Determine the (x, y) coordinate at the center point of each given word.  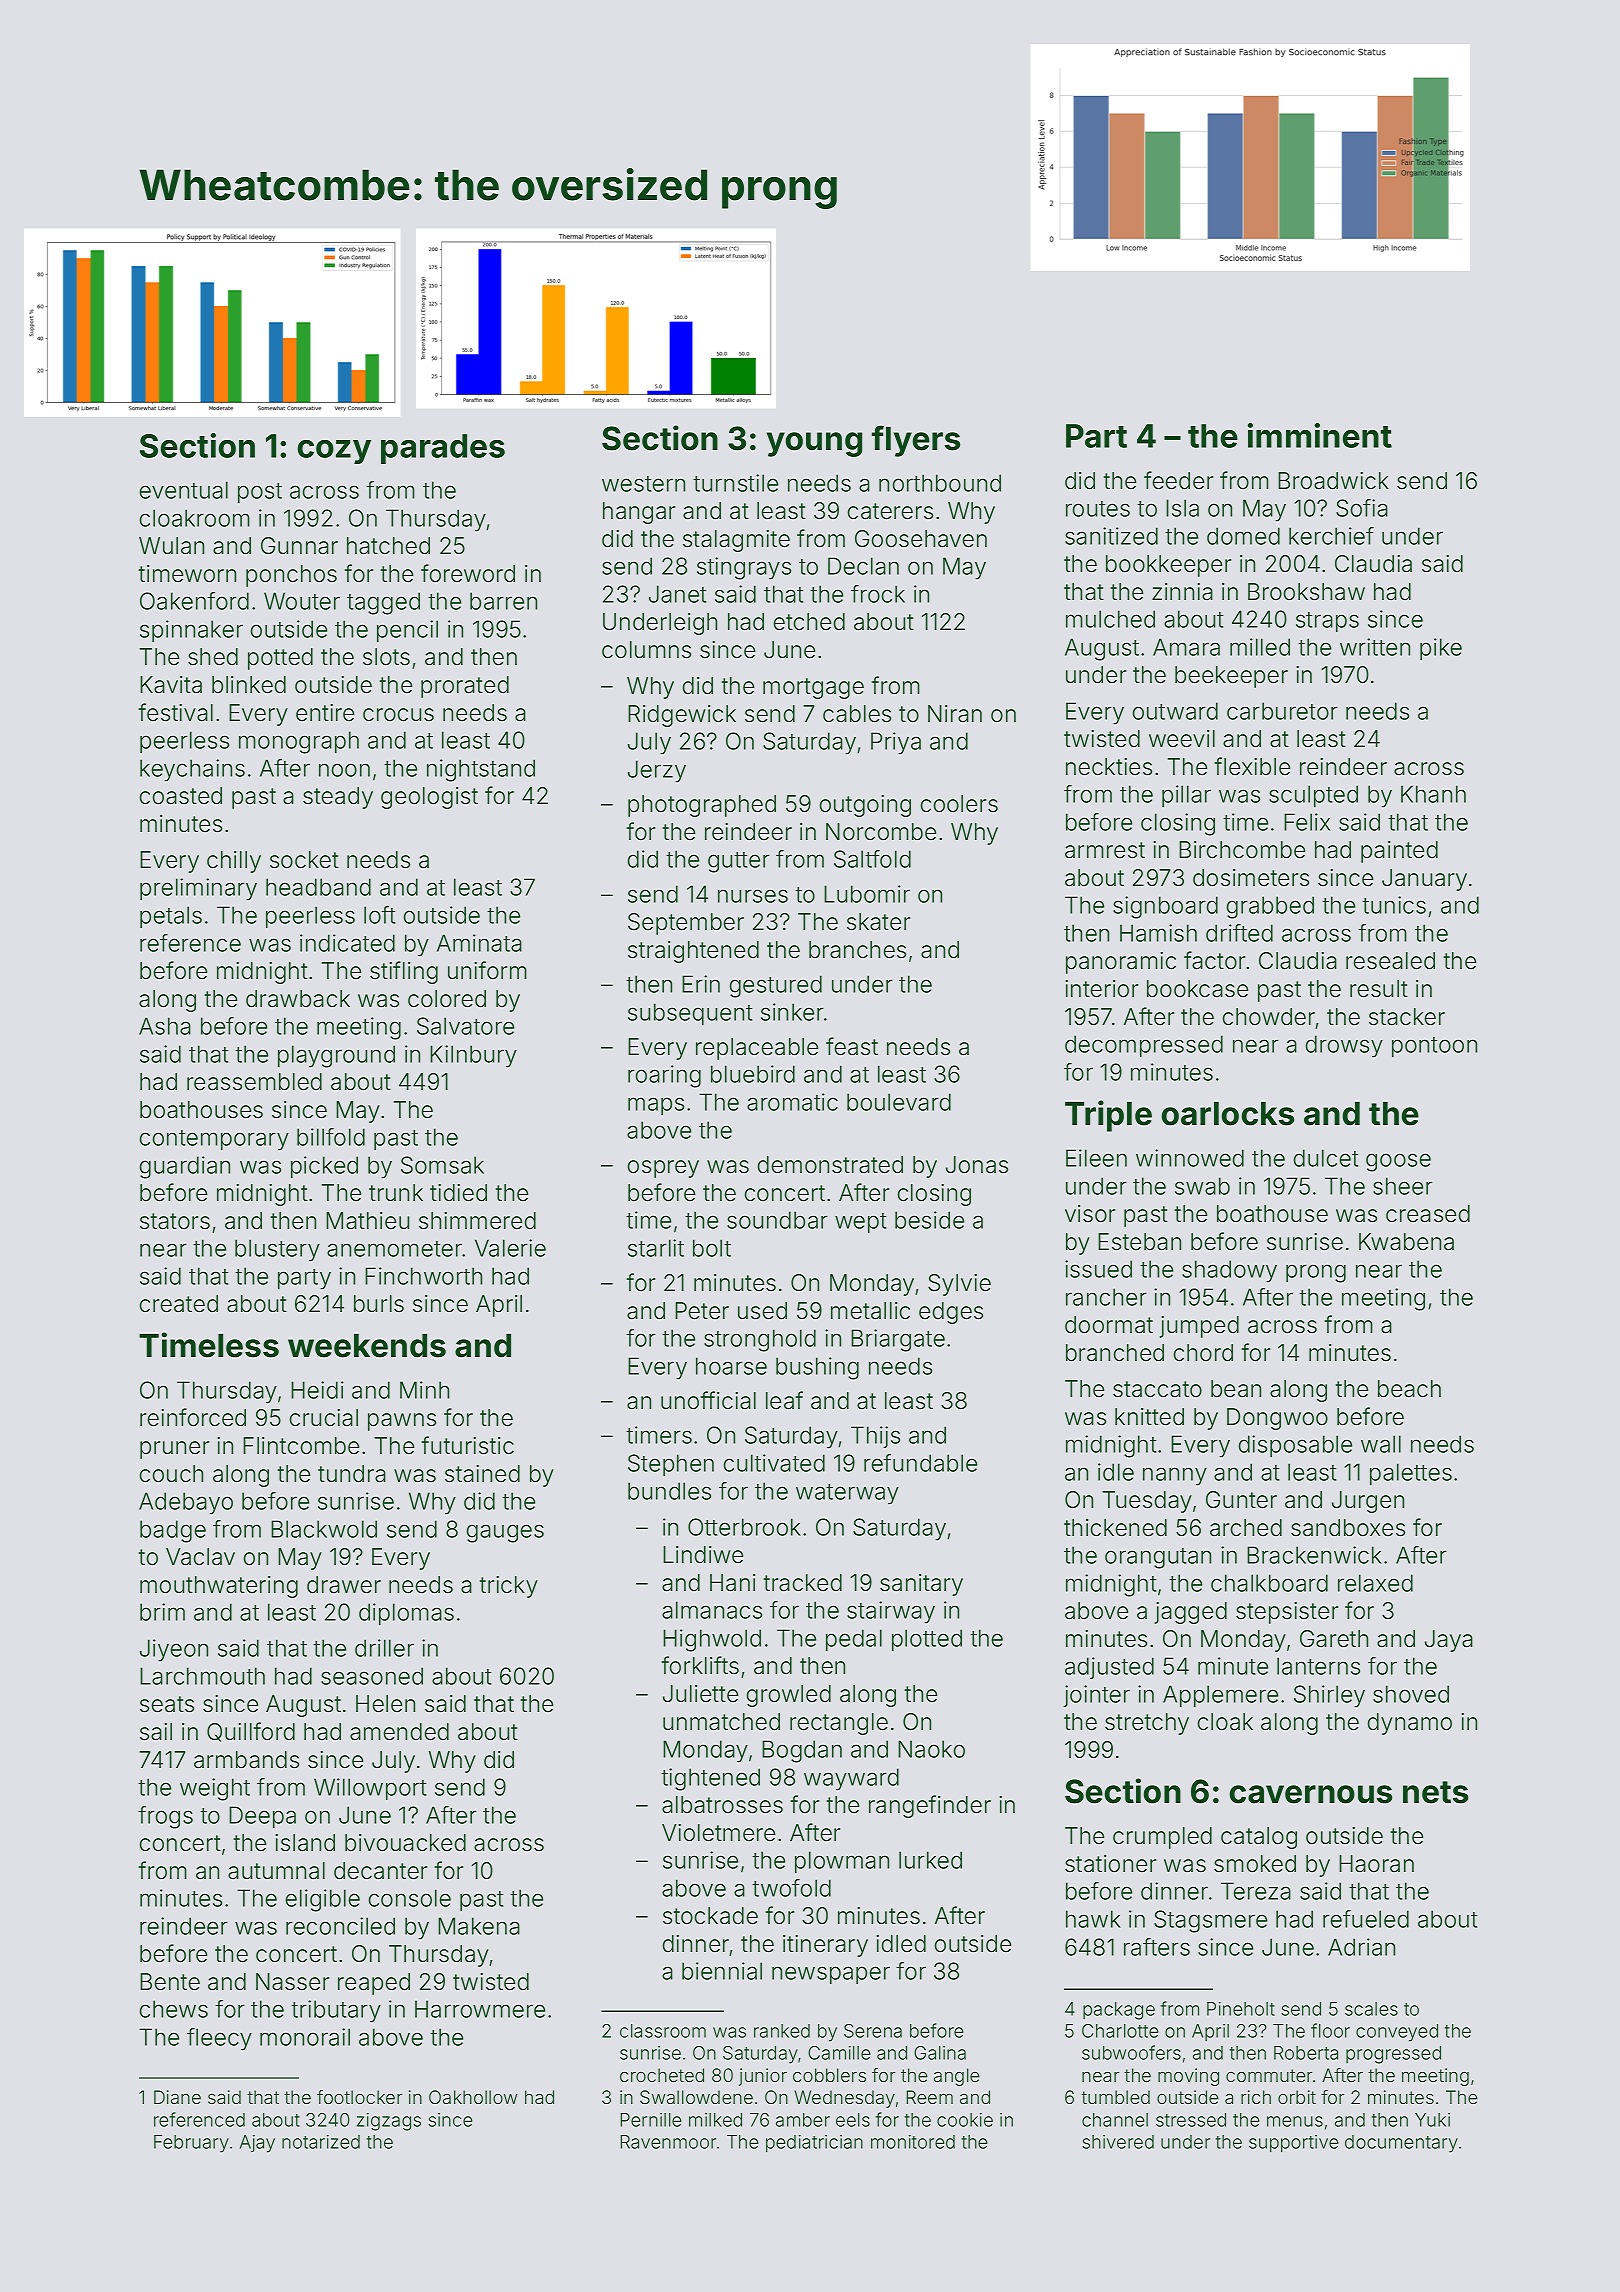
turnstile (735, 483)
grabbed (1270, 907)
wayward (851, 1779)
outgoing (865, 806)
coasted (181, 796)
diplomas (406, 1614)
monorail (305, 2037)
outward (1175, 711)
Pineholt (1241, 2009)
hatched (388, 546)
